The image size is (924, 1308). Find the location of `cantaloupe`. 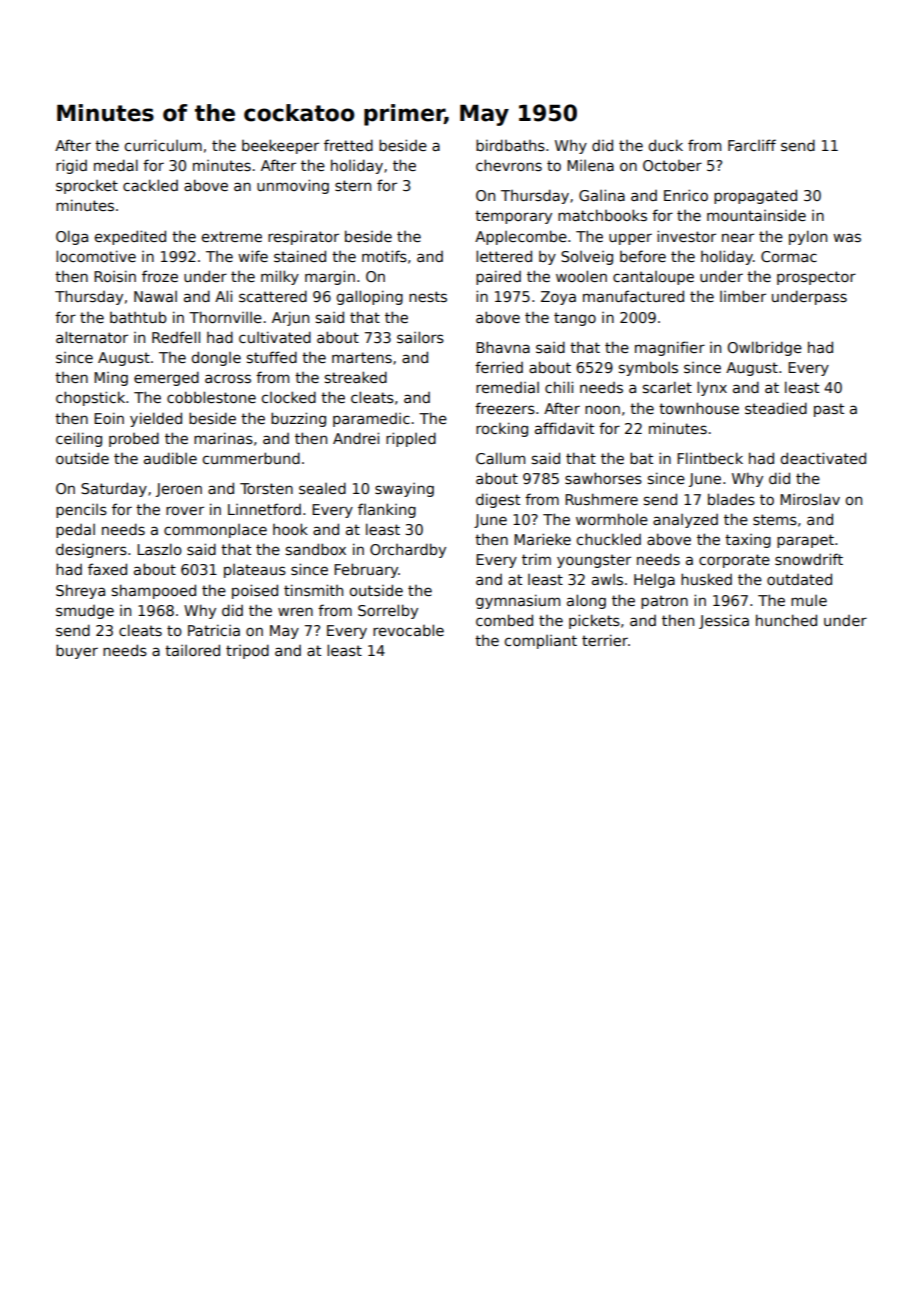

cantaloupe is located at coordinates (653, 278).
